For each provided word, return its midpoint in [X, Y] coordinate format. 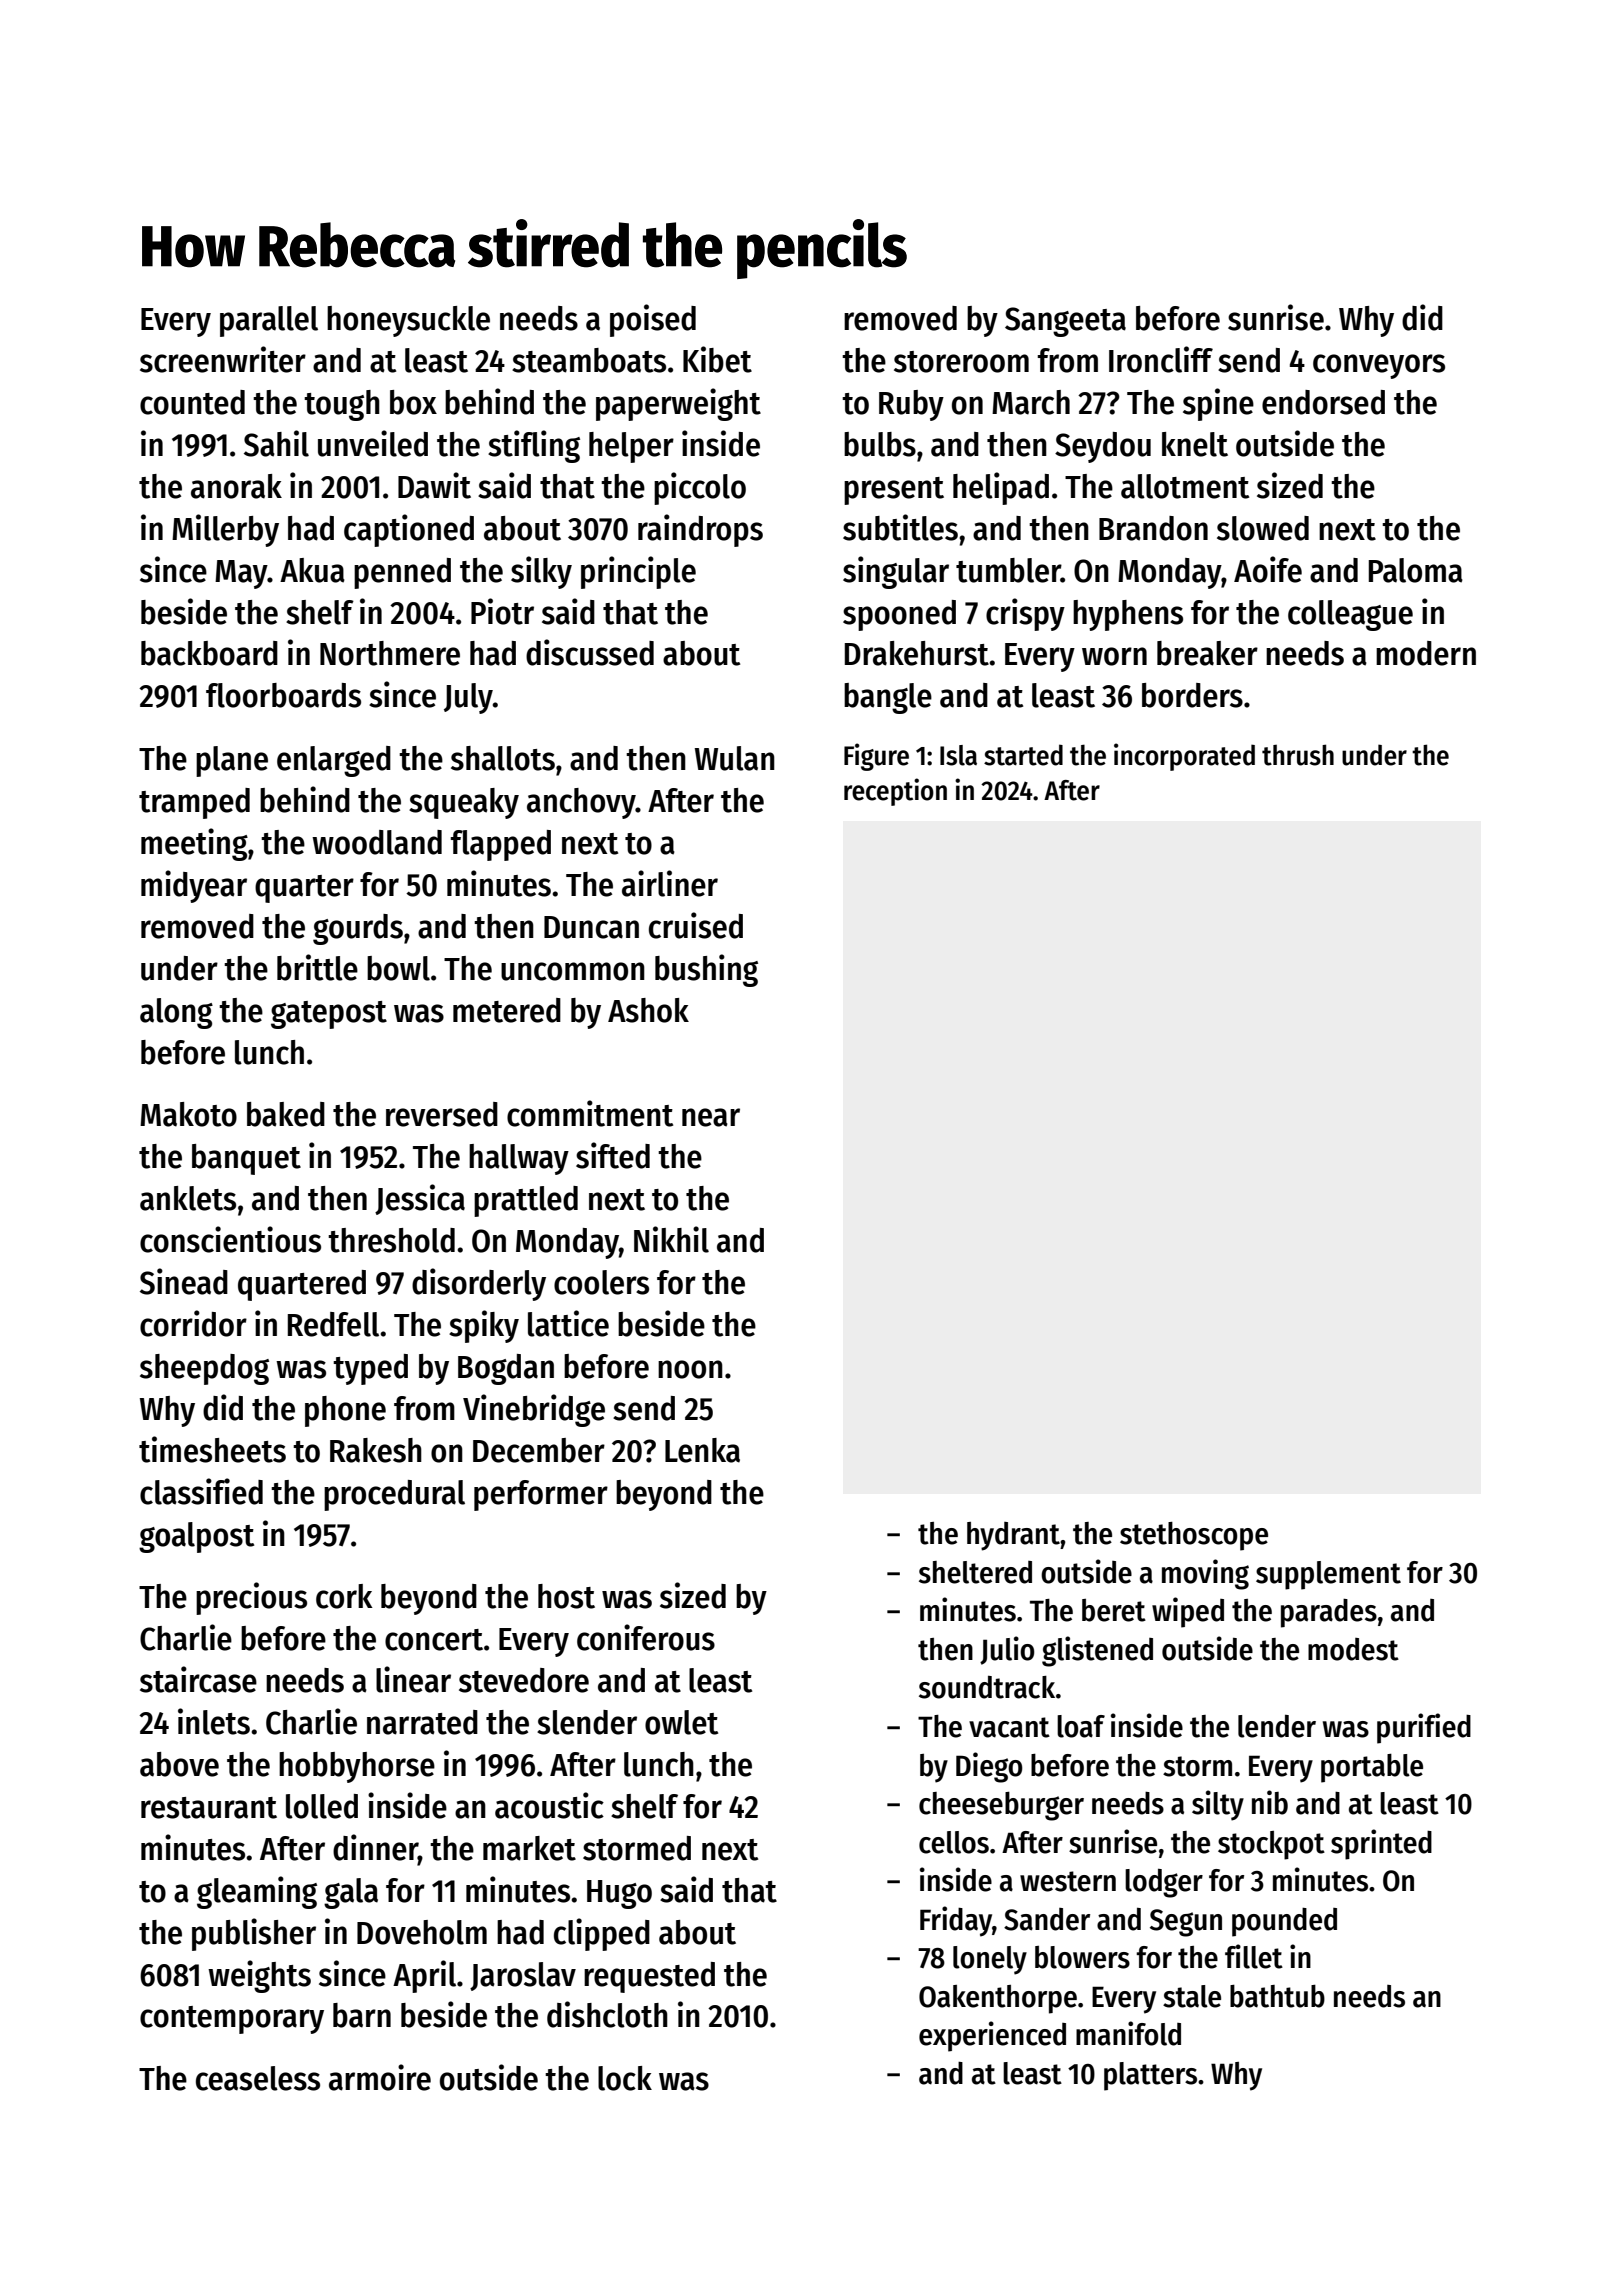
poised [653, 320]
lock [625, 2078]
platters [1150, 2076]
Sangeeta [1065, 322]
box [413, 402]
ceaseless [258, 2078]
